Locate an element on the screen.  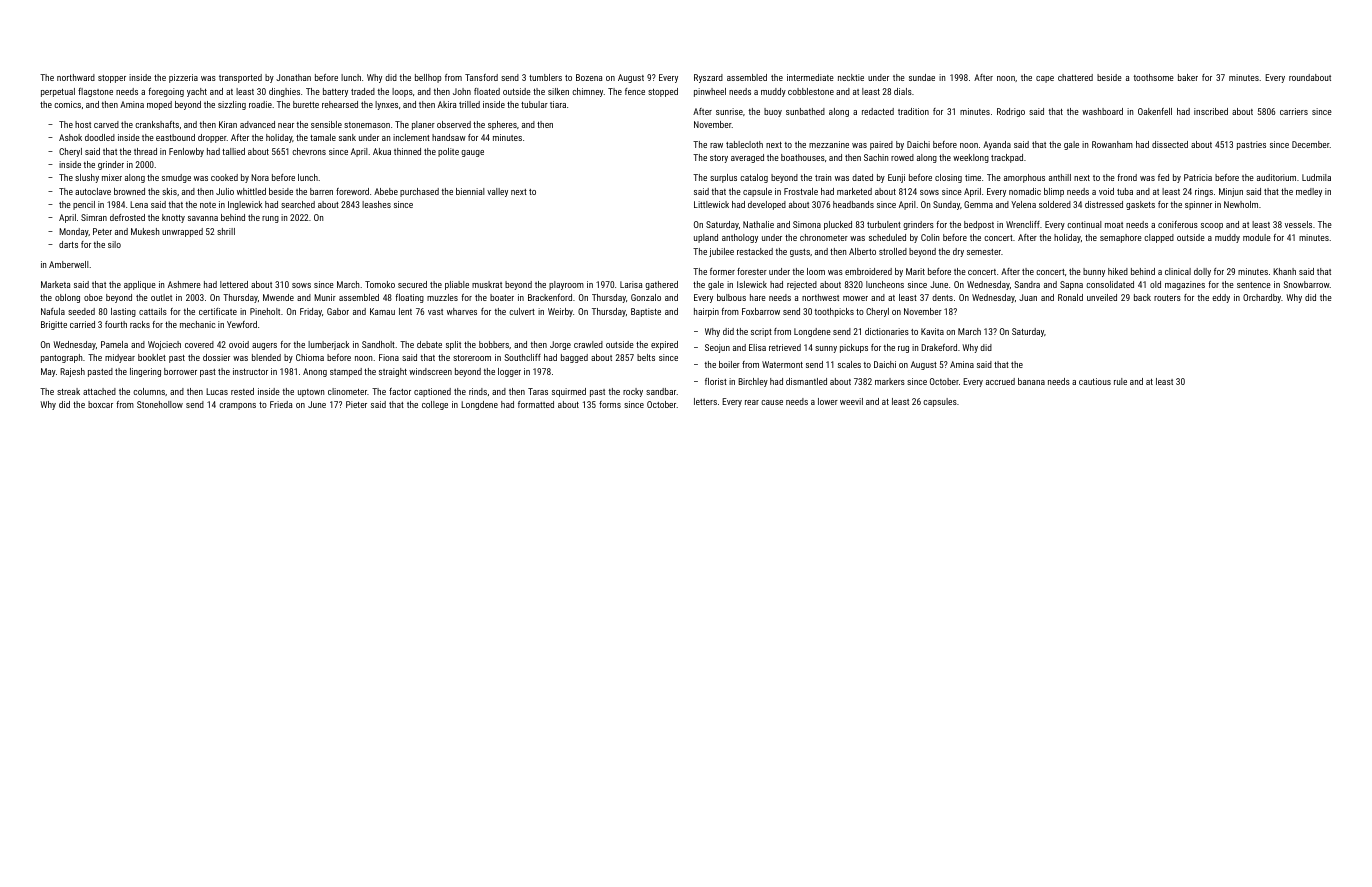
inscribed is located at coordinates (1211, 111).
